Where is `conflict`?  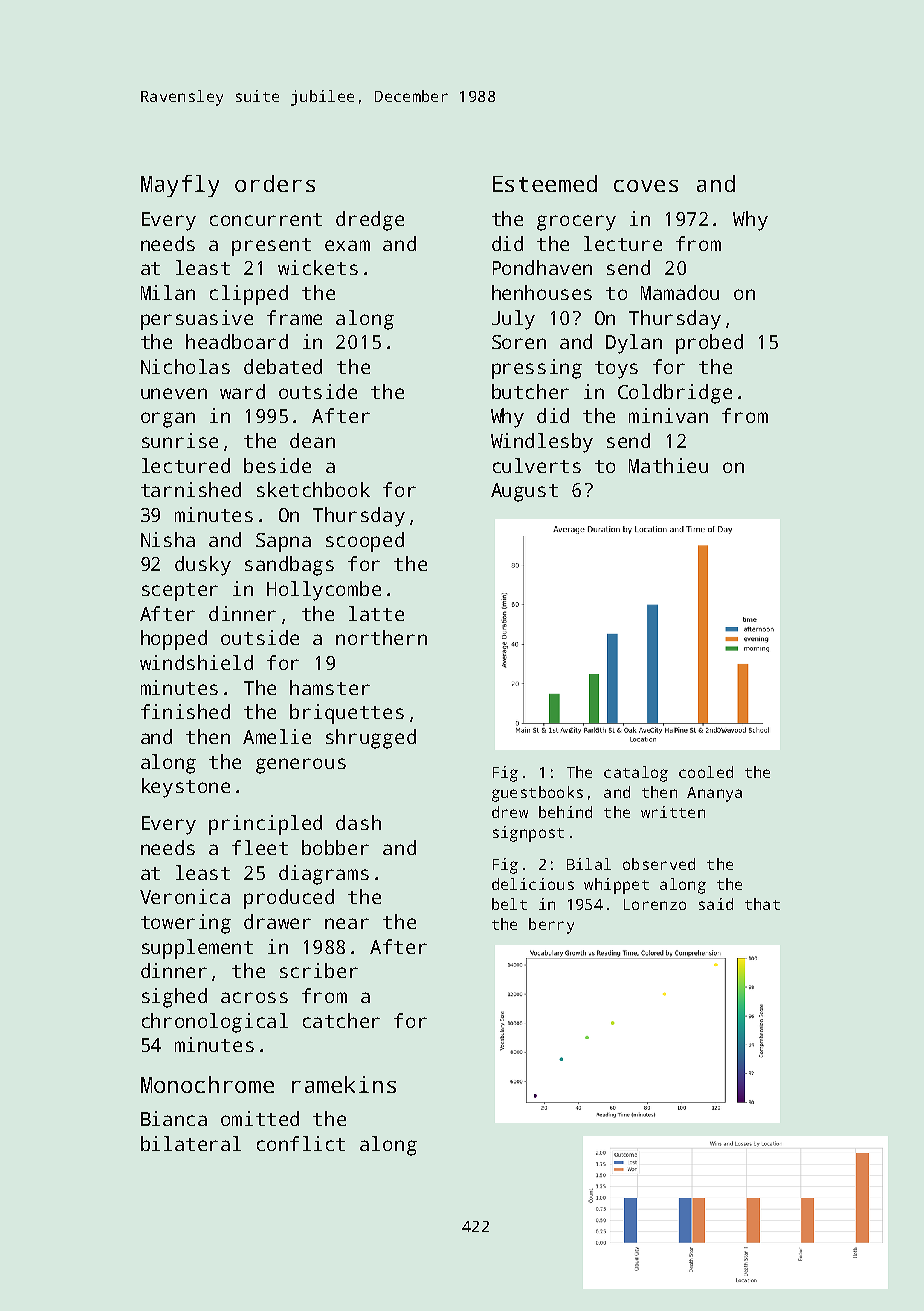 conflict is located at coordinates (301, 1143).
